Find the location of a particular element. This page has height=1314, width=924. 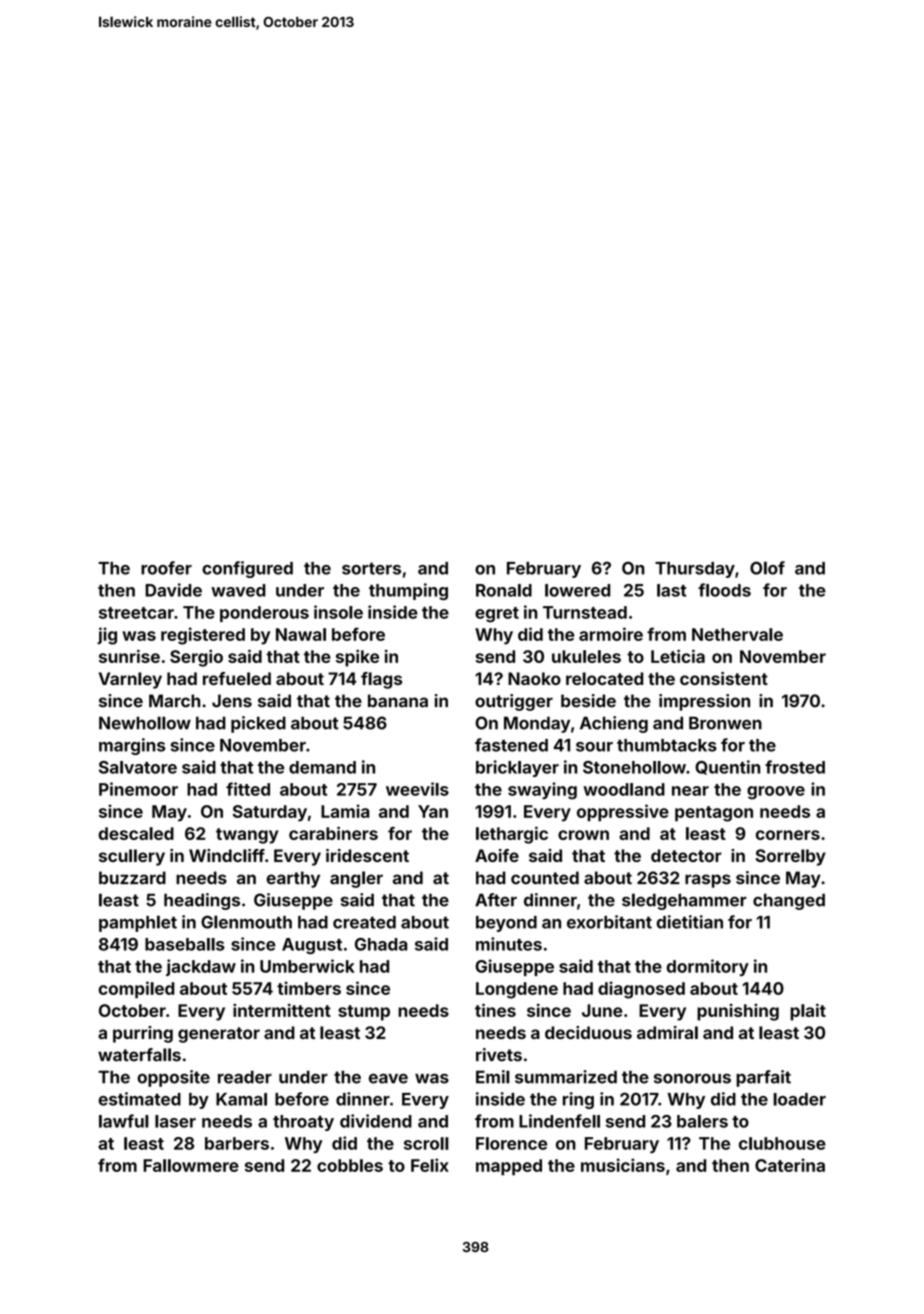

refueled is located at coordinates (237, 678).
